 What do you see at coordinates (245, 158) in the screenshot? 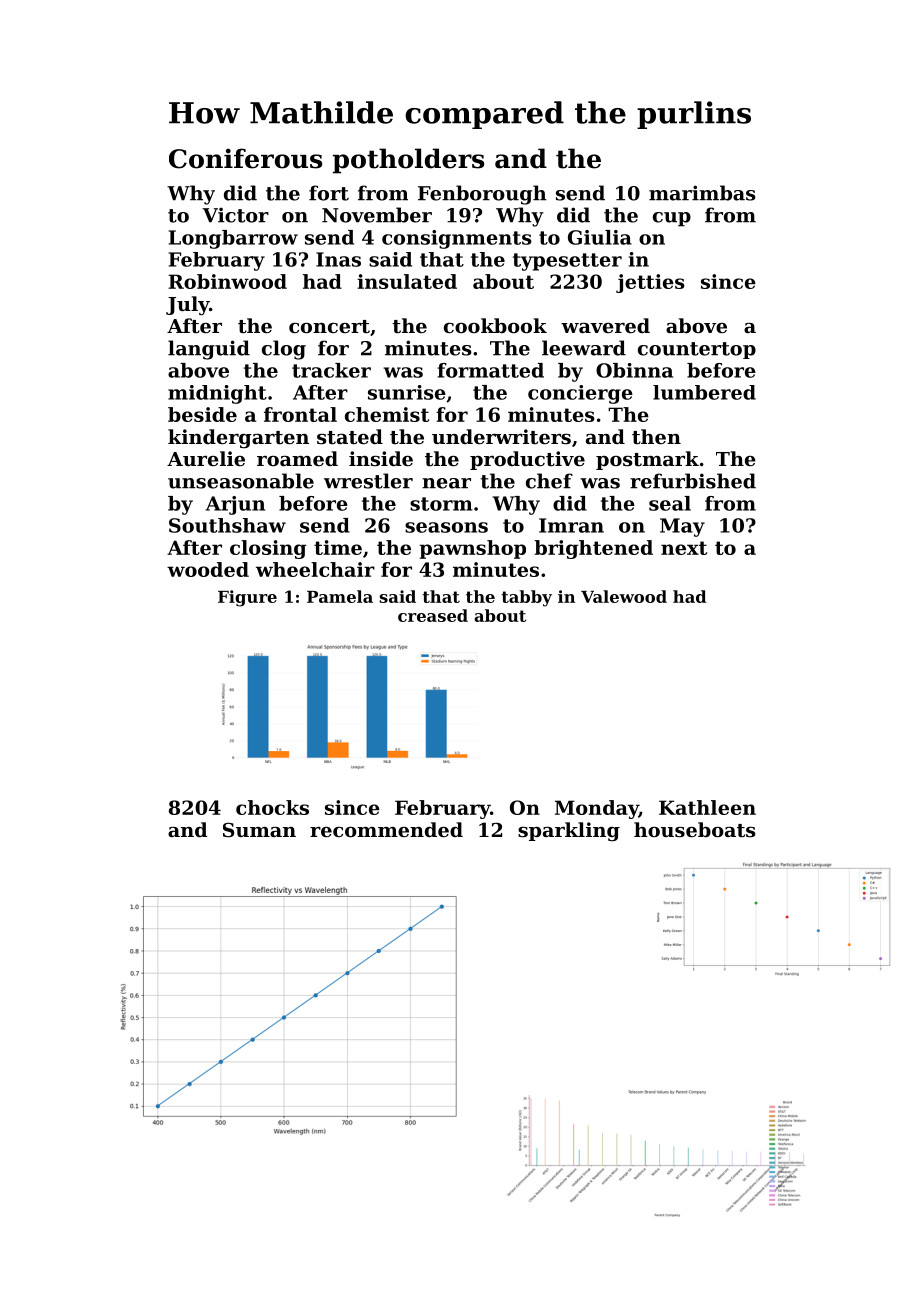
I see `Coniferous` at bounding box center [245, 158].
